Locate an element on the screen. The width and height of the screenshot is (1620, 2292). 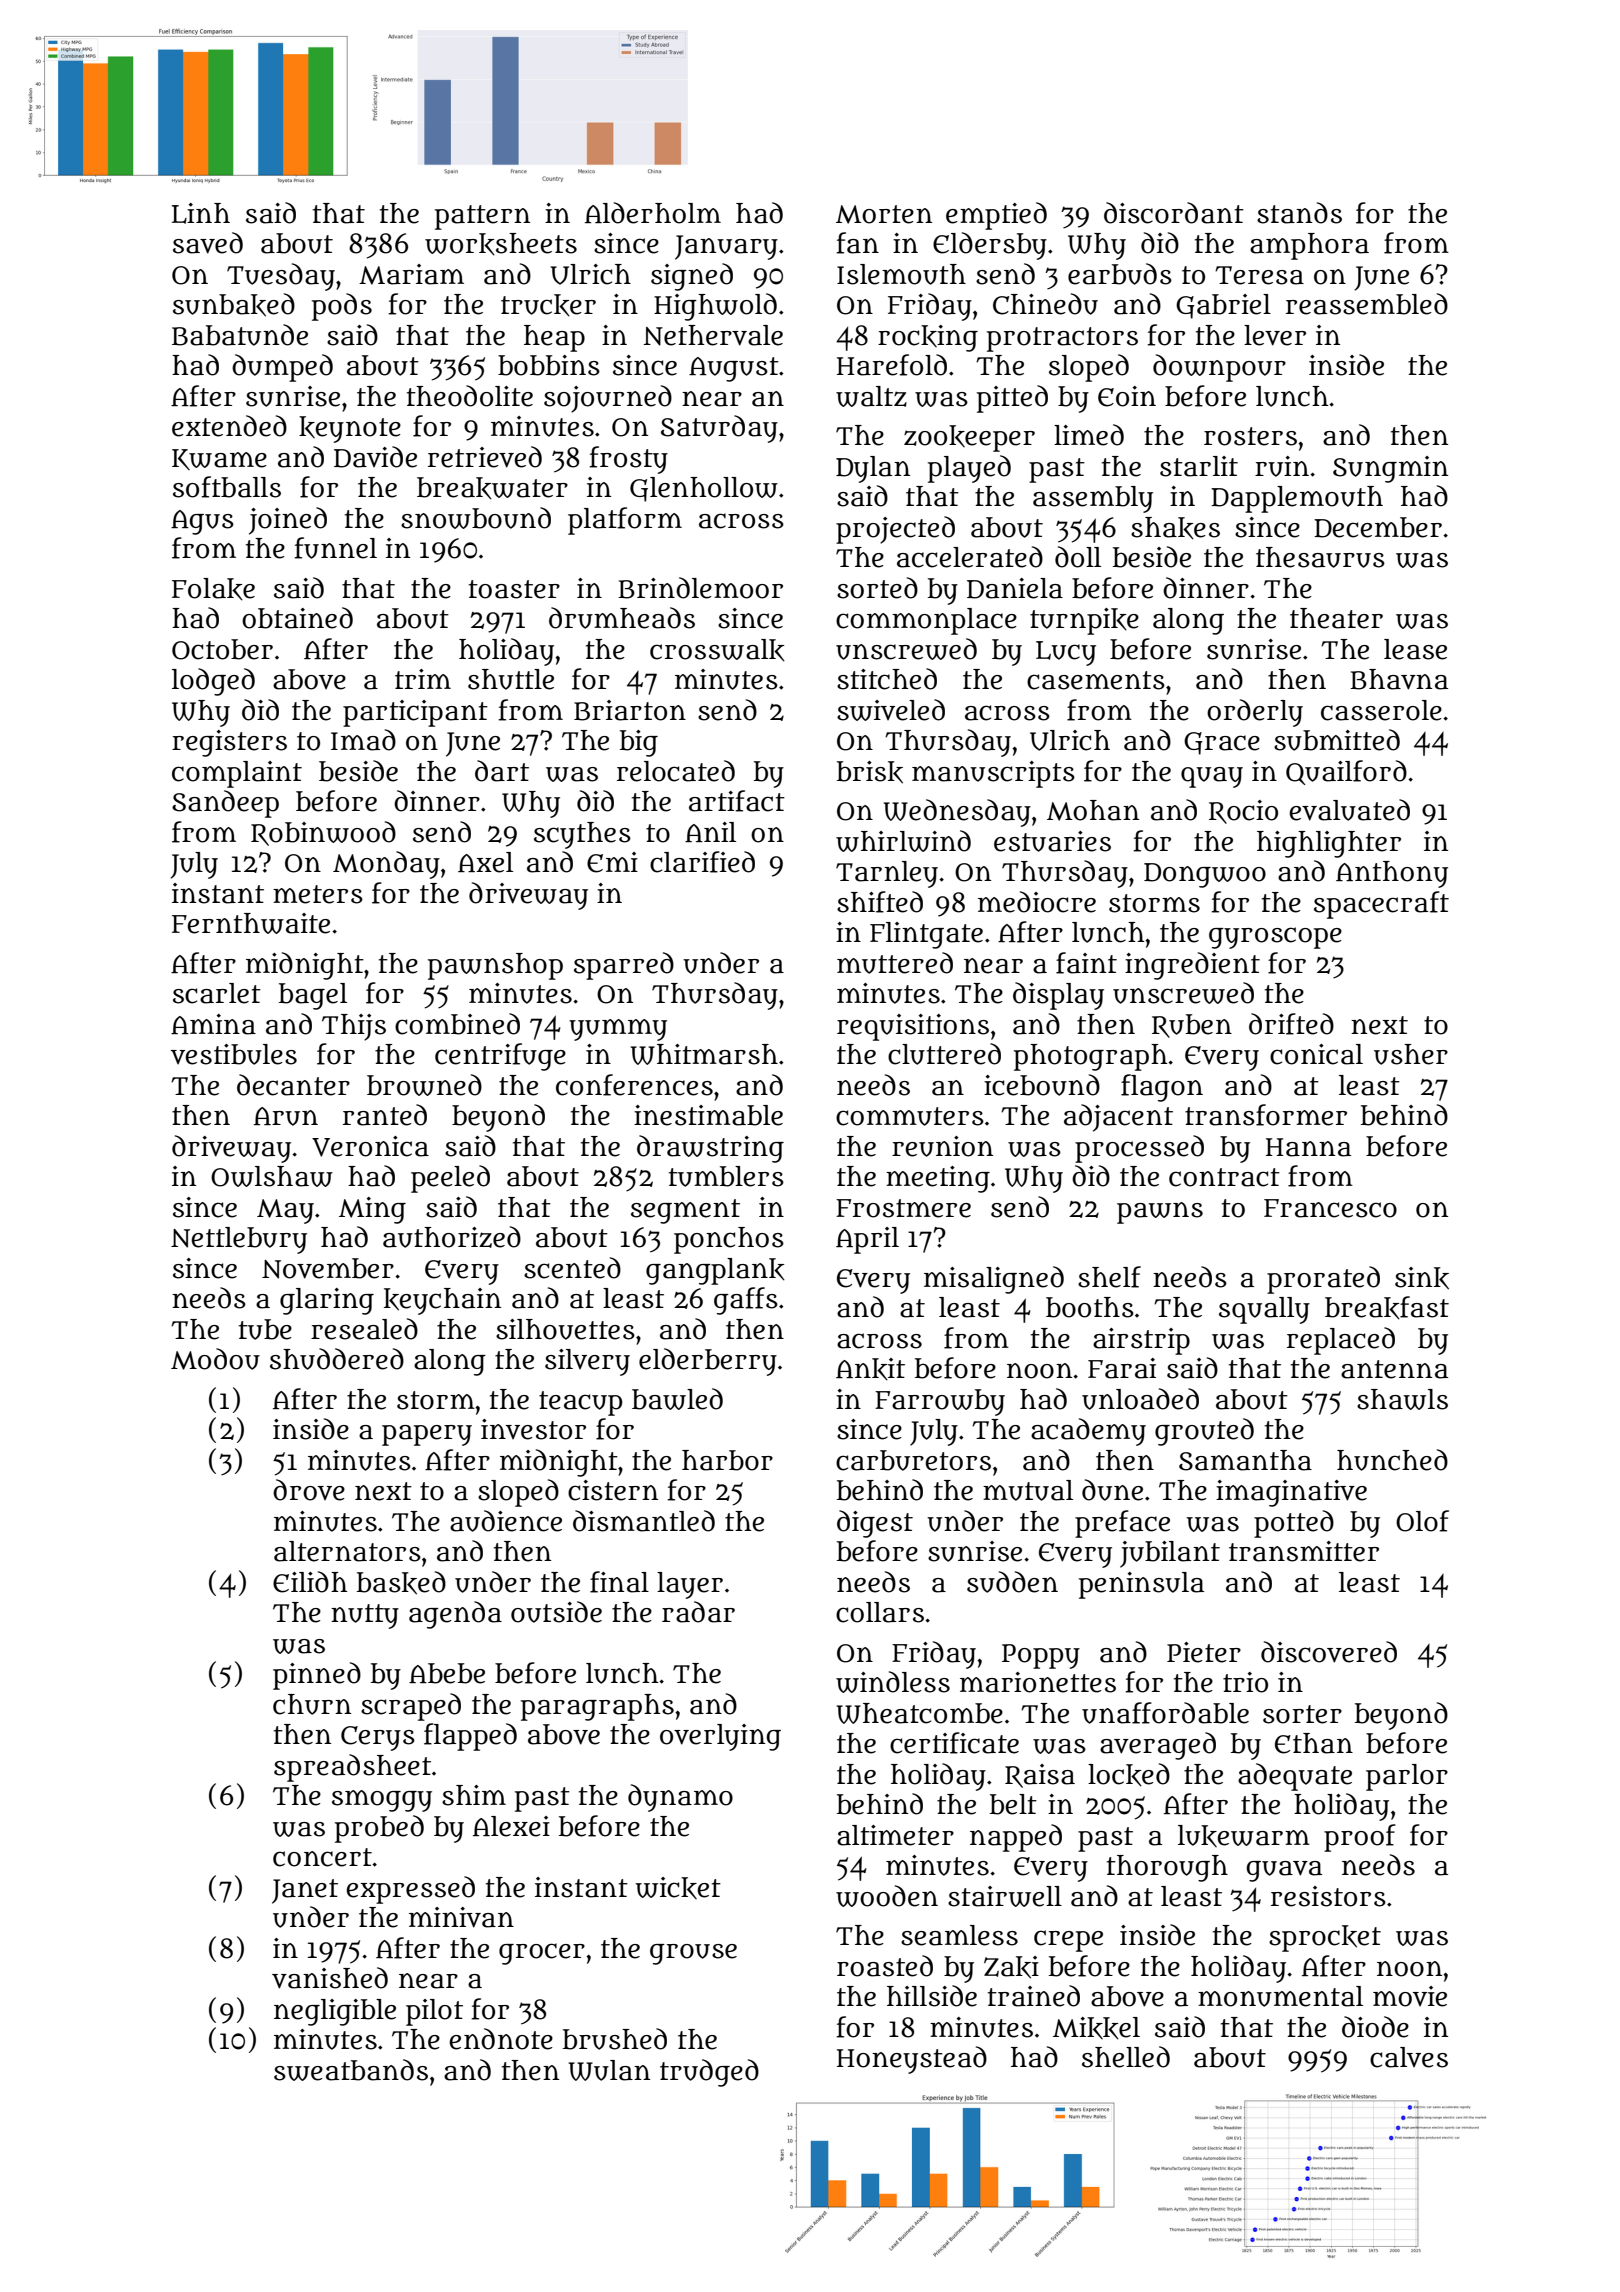
Linh is located at coordinates (201, 213).
